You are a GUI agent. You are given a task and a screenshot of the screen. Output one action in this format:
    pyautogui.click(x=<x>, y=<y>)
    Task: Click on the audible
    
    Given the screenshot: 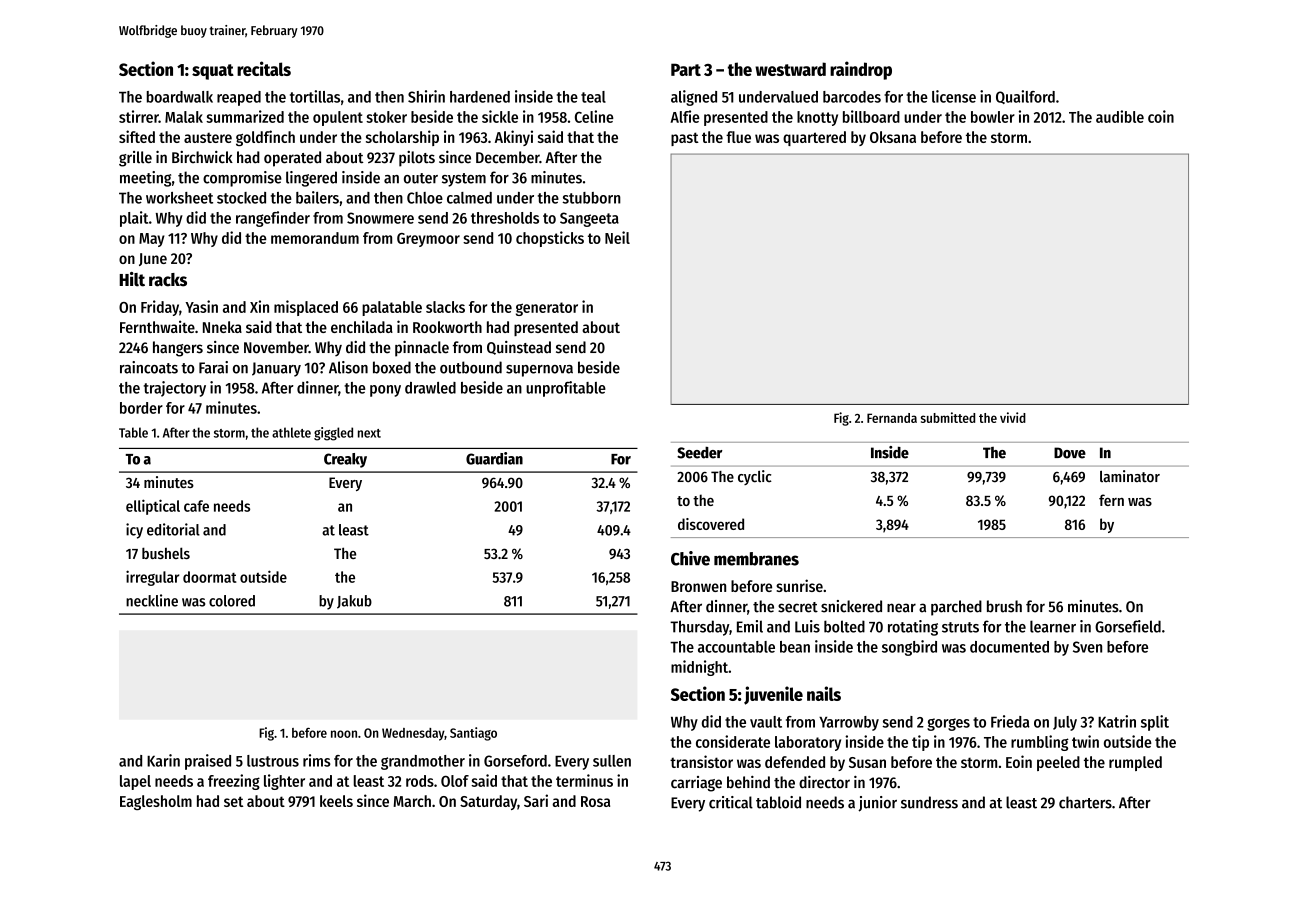 What is the action you would take?
    pyautogui.click(x=1120, y=116)
